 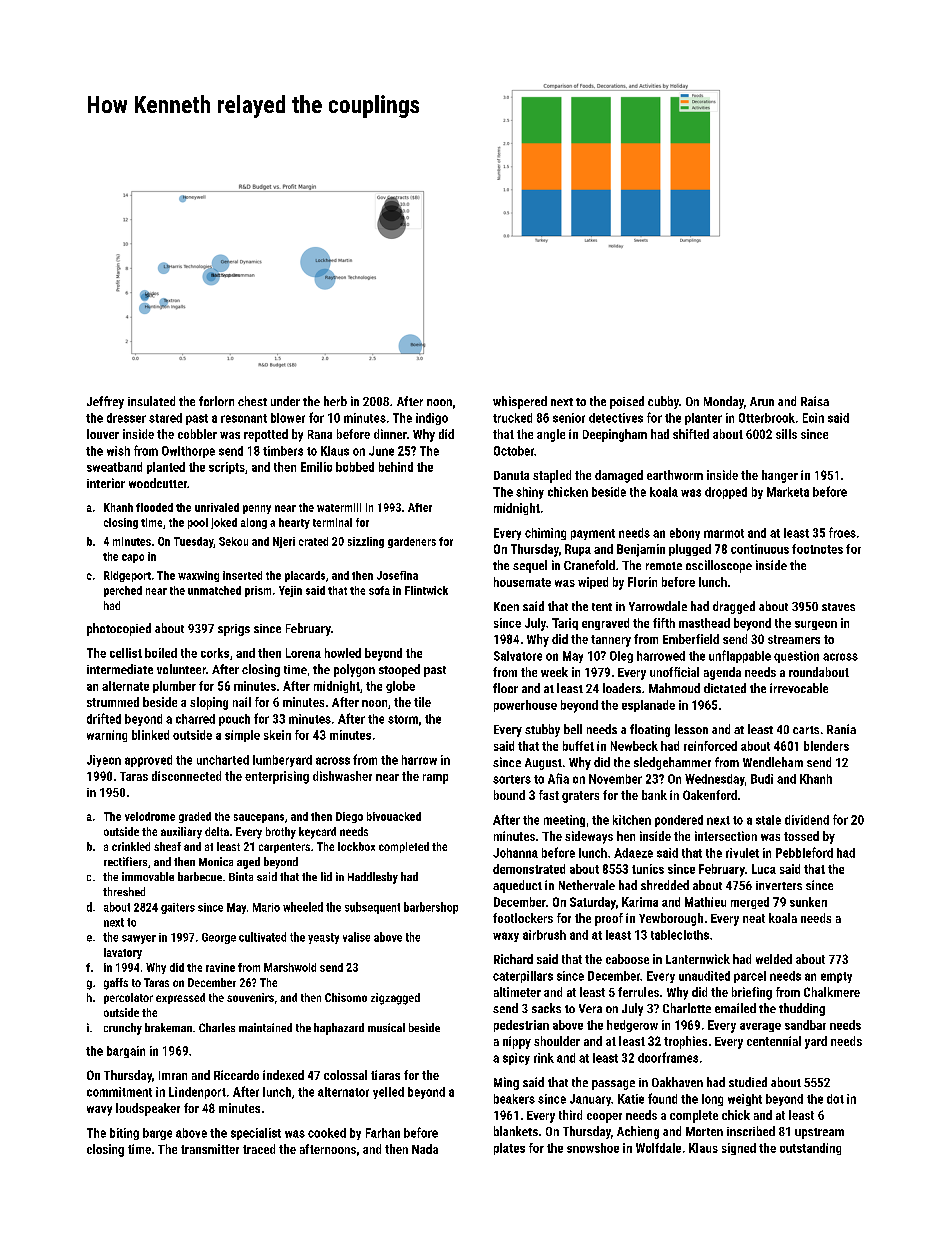 What do you see at coordinates (124, 1134) in the screenshot?
I see `biting` at bounding box center [124, 1134].
